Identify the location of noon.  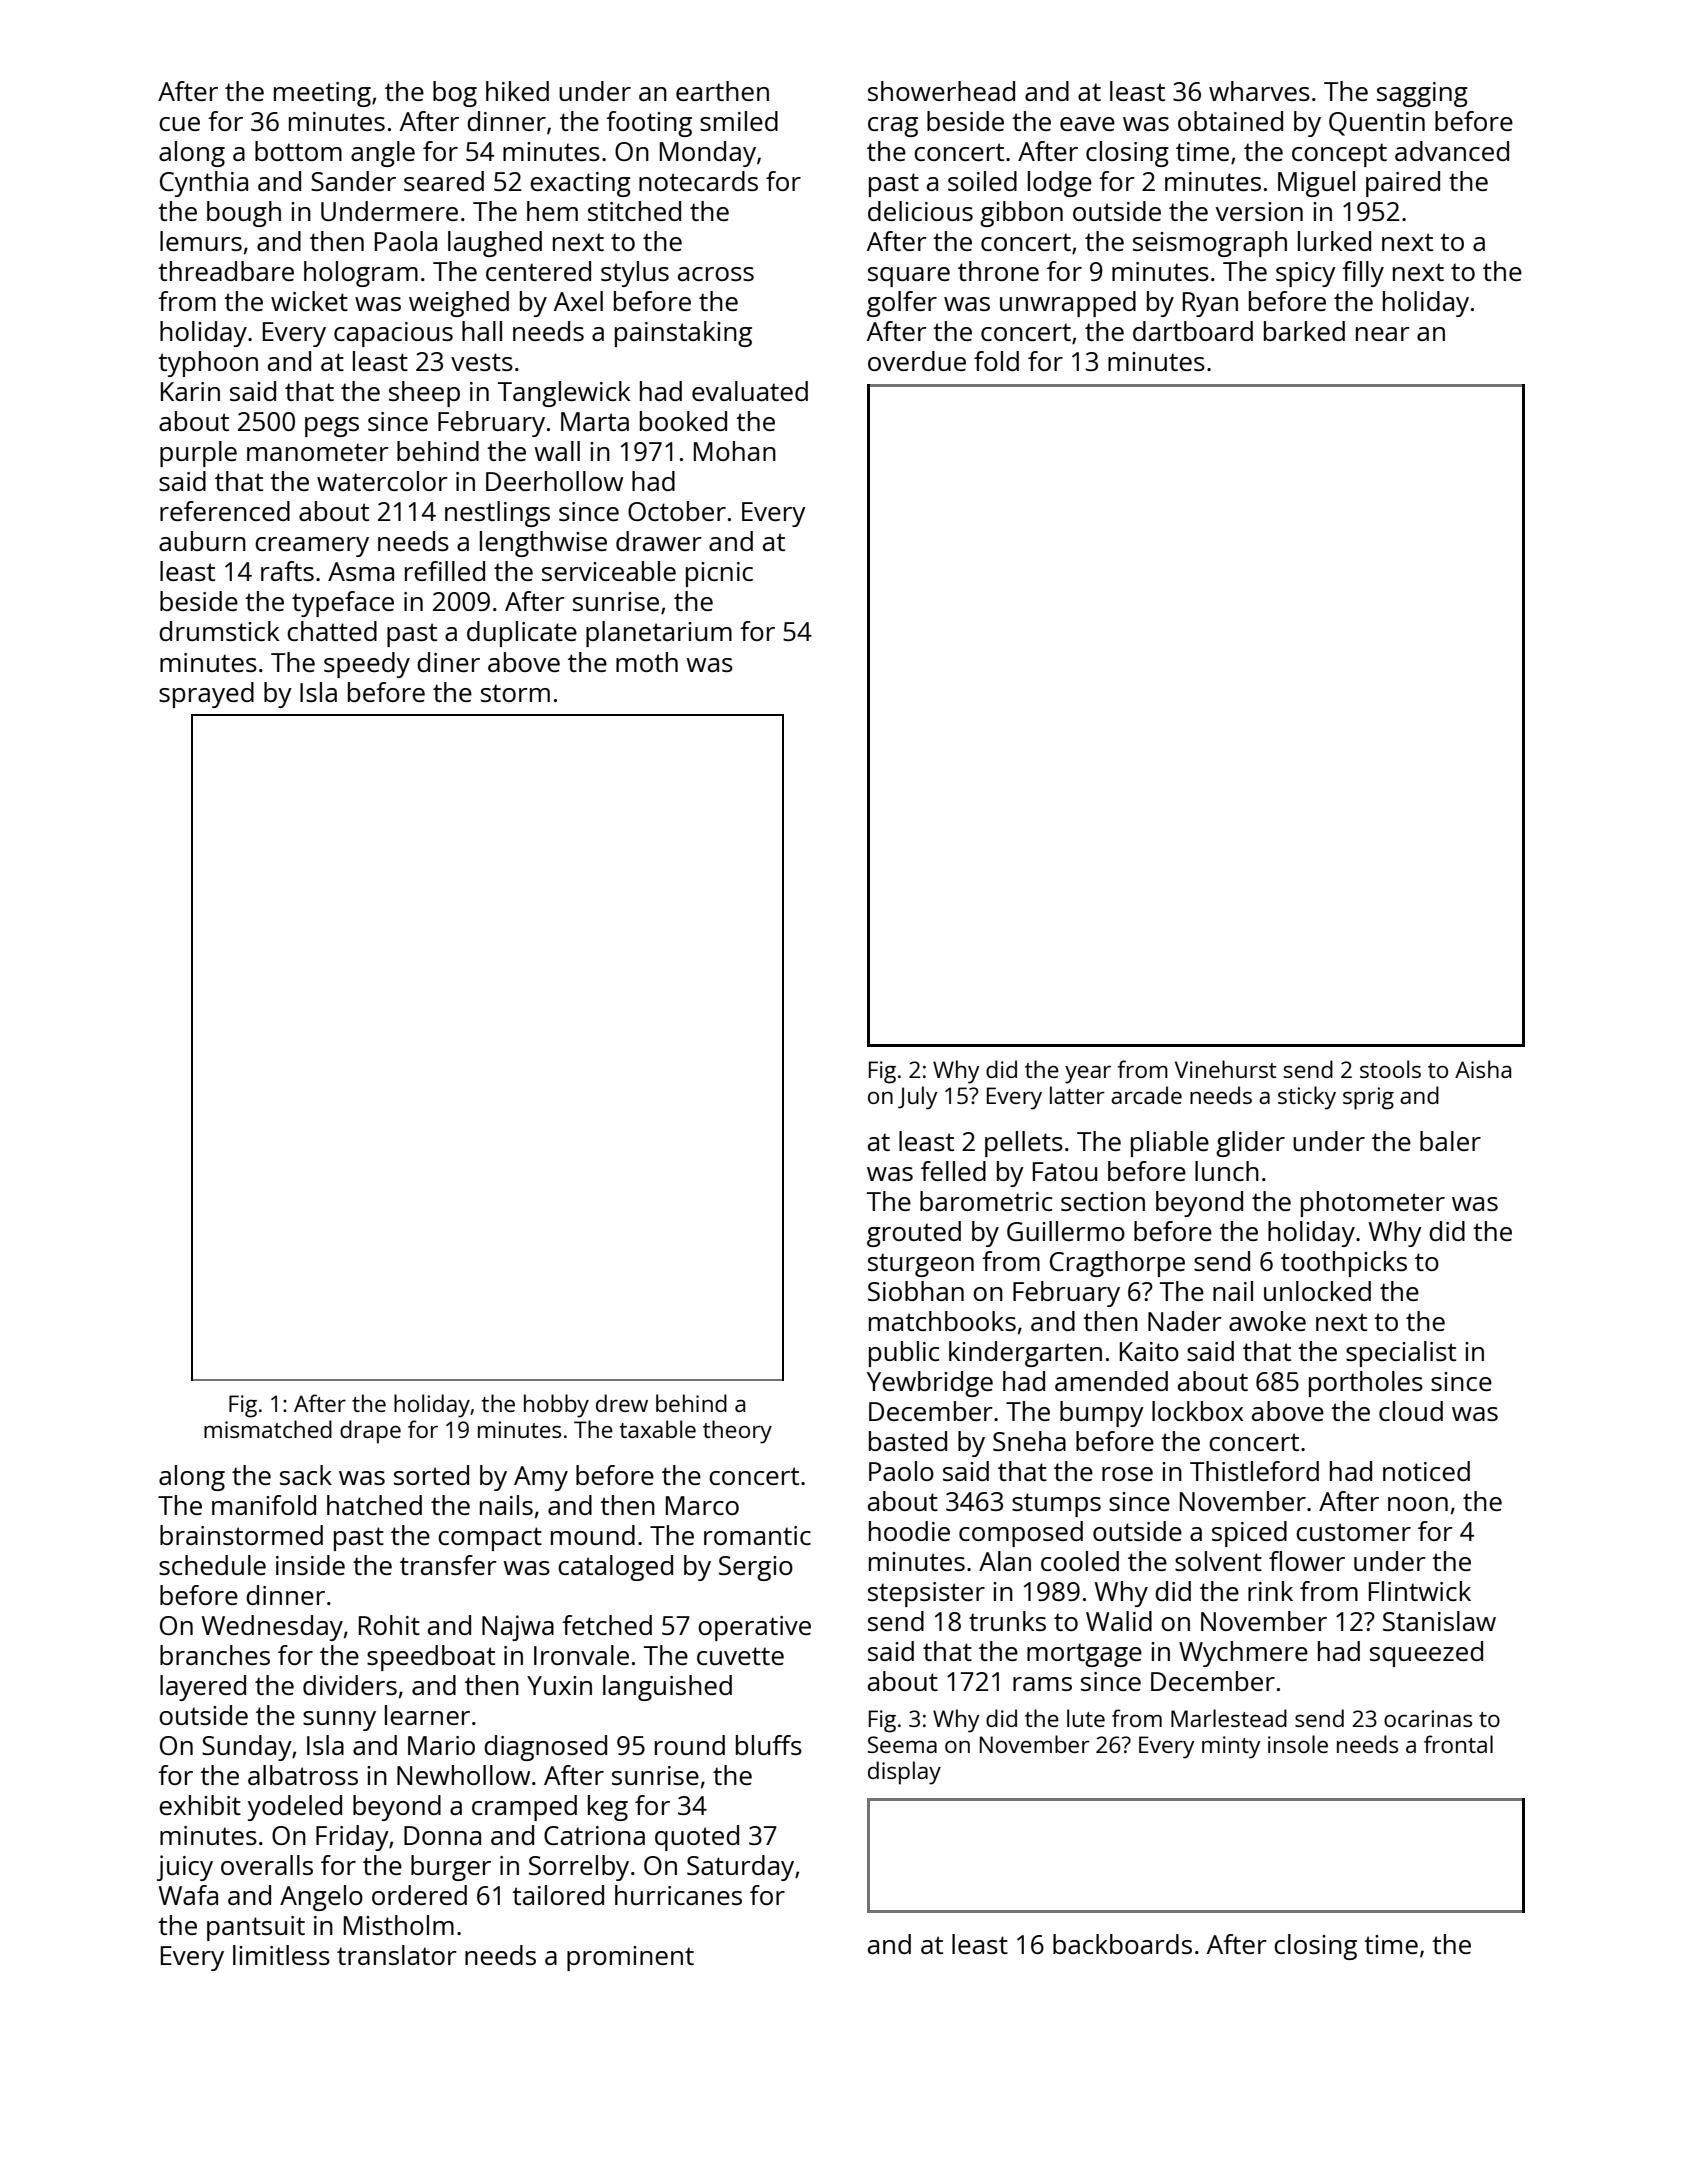
(1418, 1504).
